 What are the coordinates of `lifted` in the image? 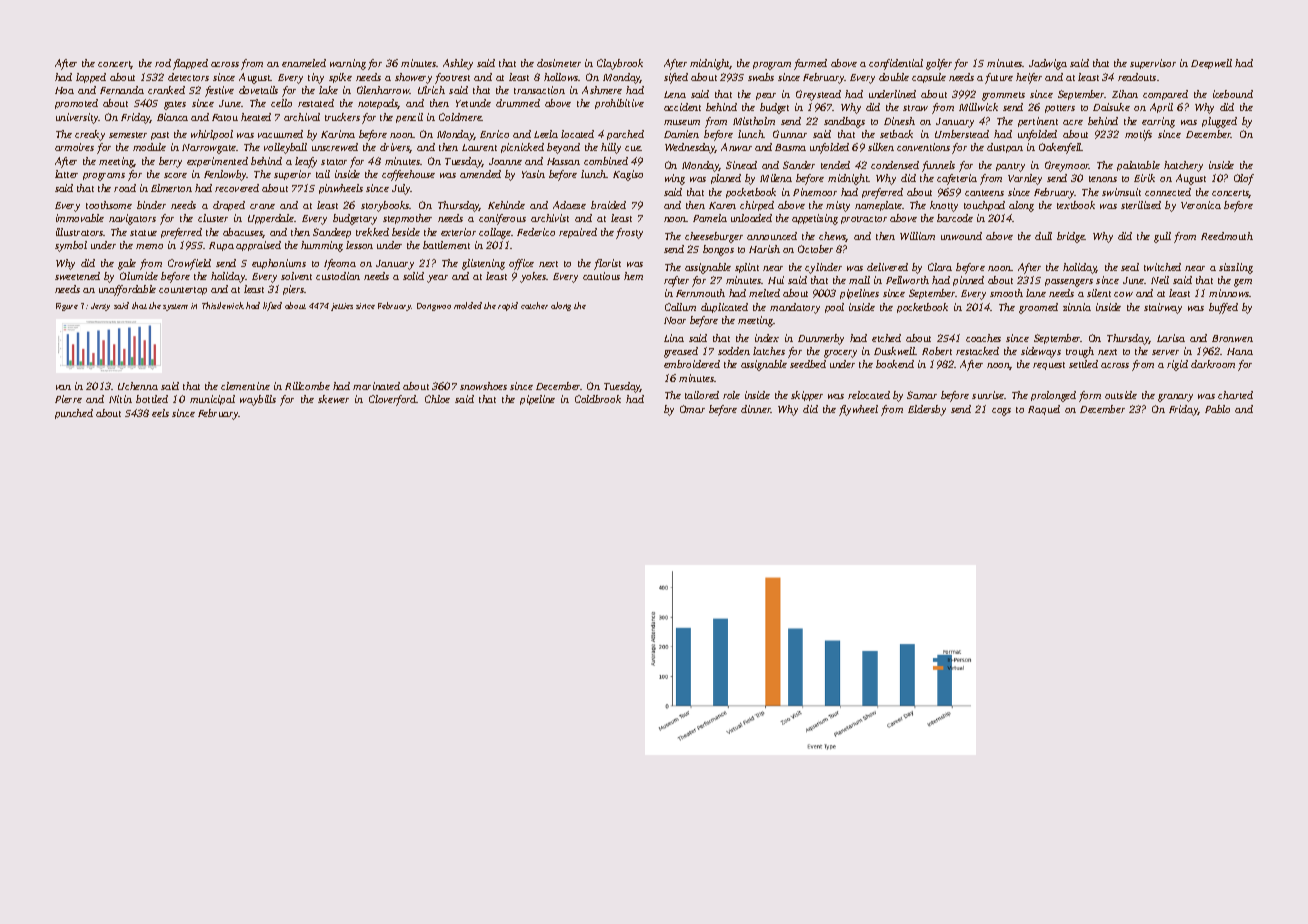 It's located at (272, 306).
